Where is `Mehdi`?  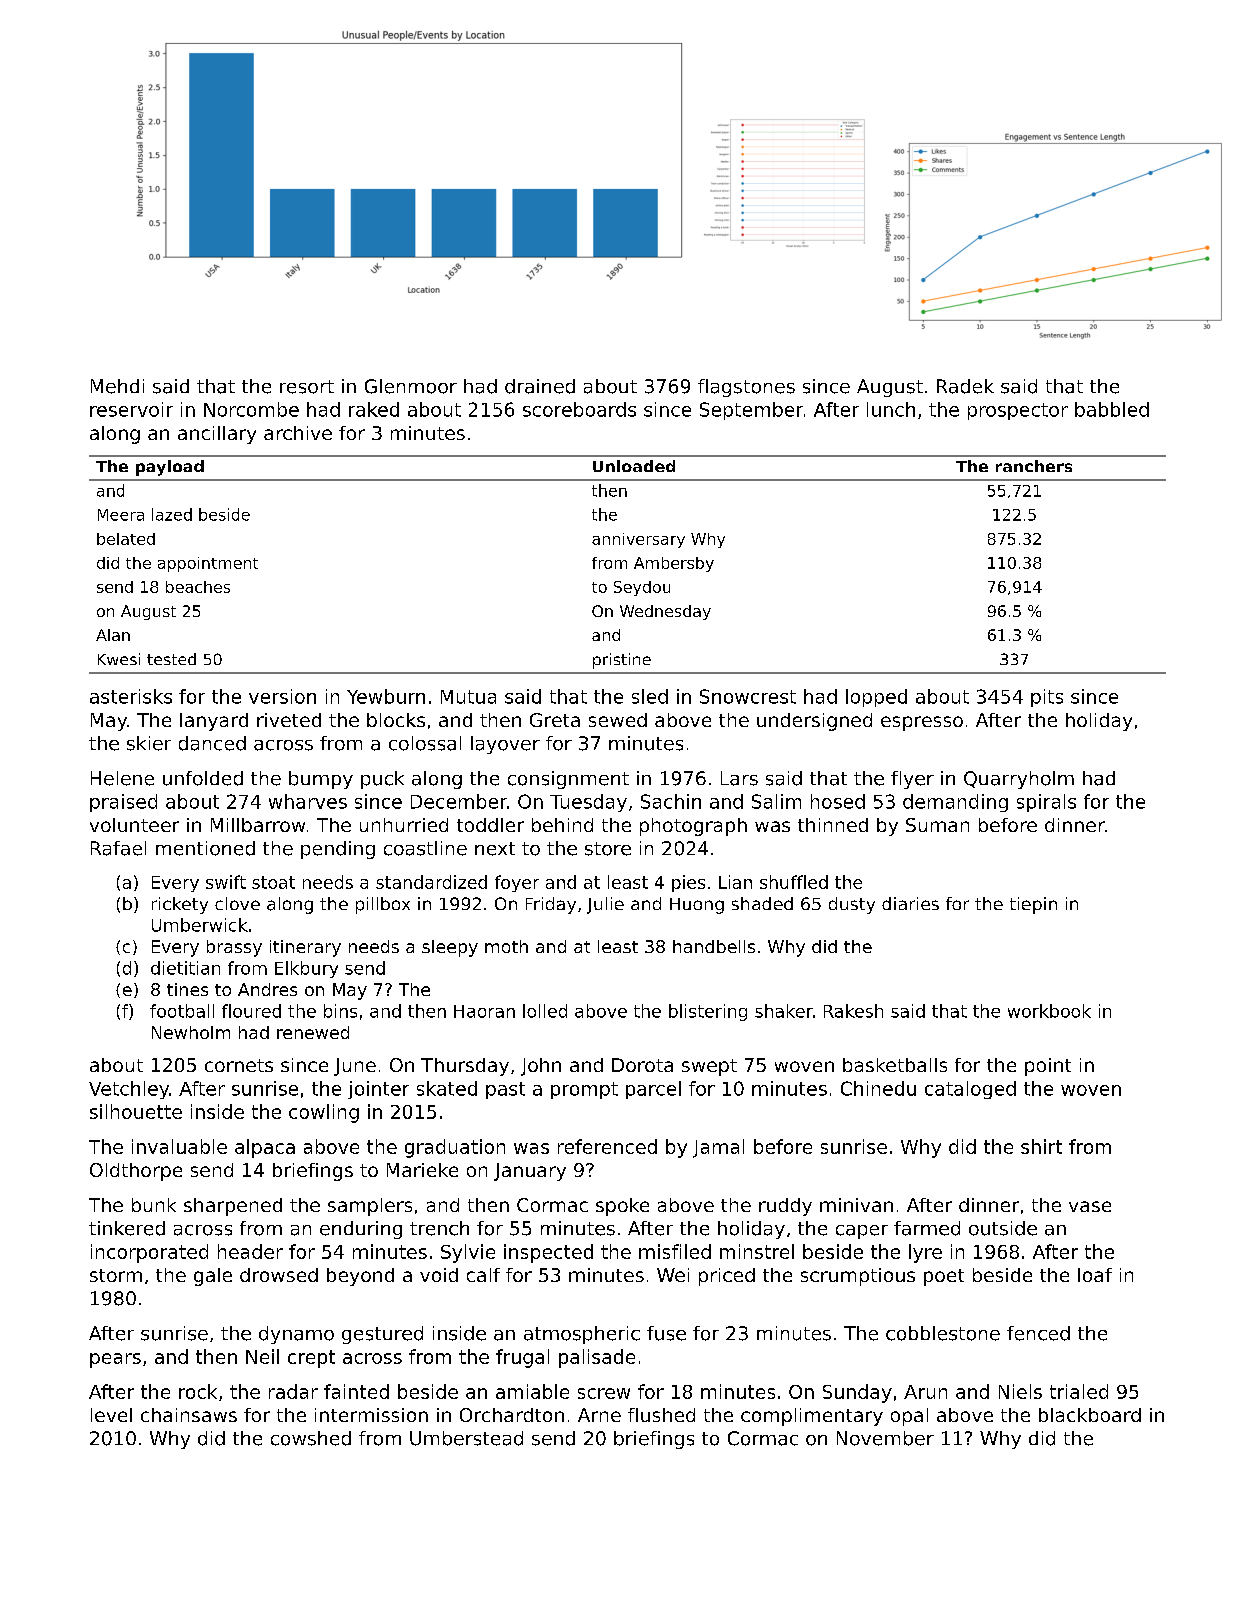 Mehdi is located at coordinates (117, 386).
